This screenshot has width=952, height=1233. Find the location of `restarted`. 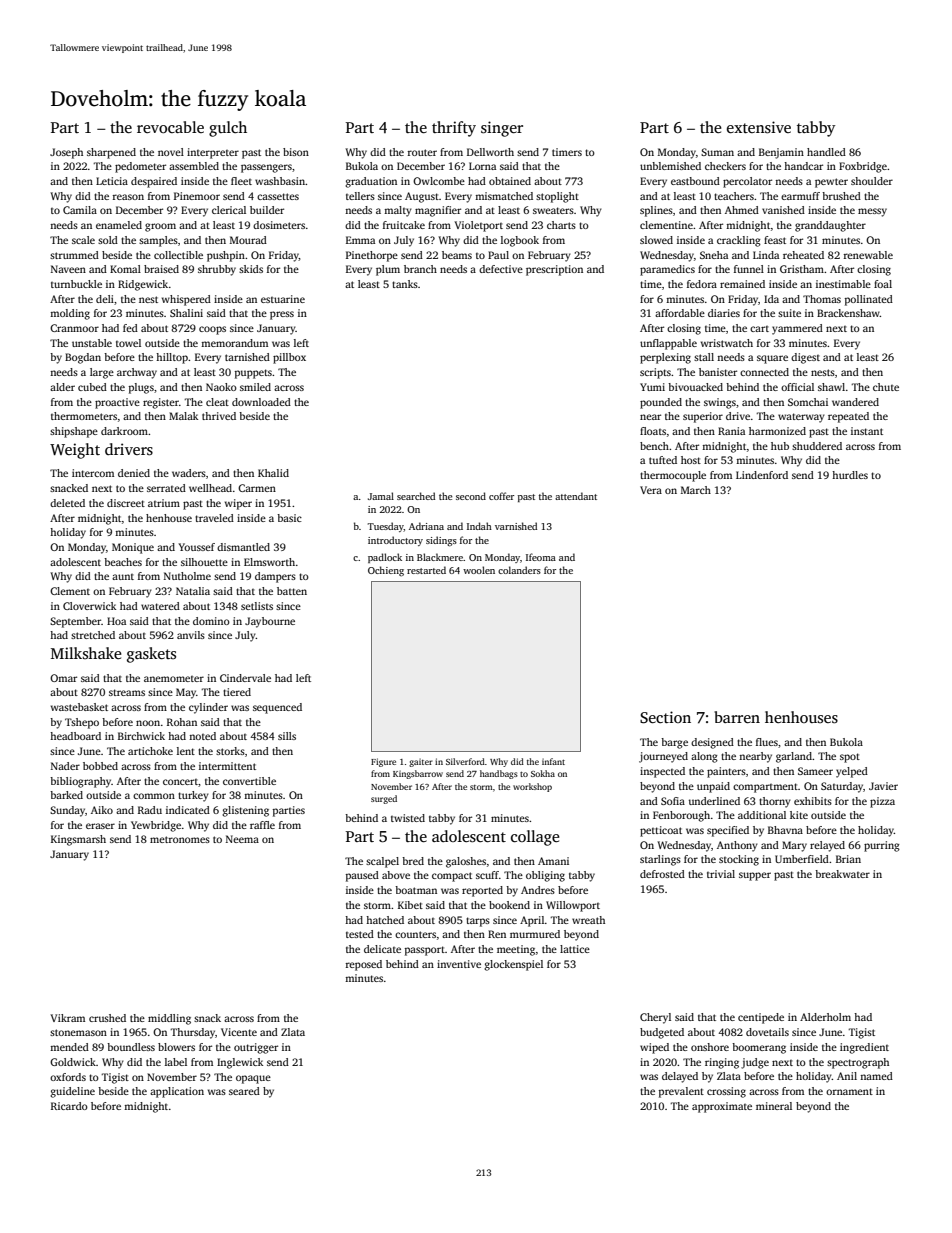

restarted is located at coordinates (426, 570).
